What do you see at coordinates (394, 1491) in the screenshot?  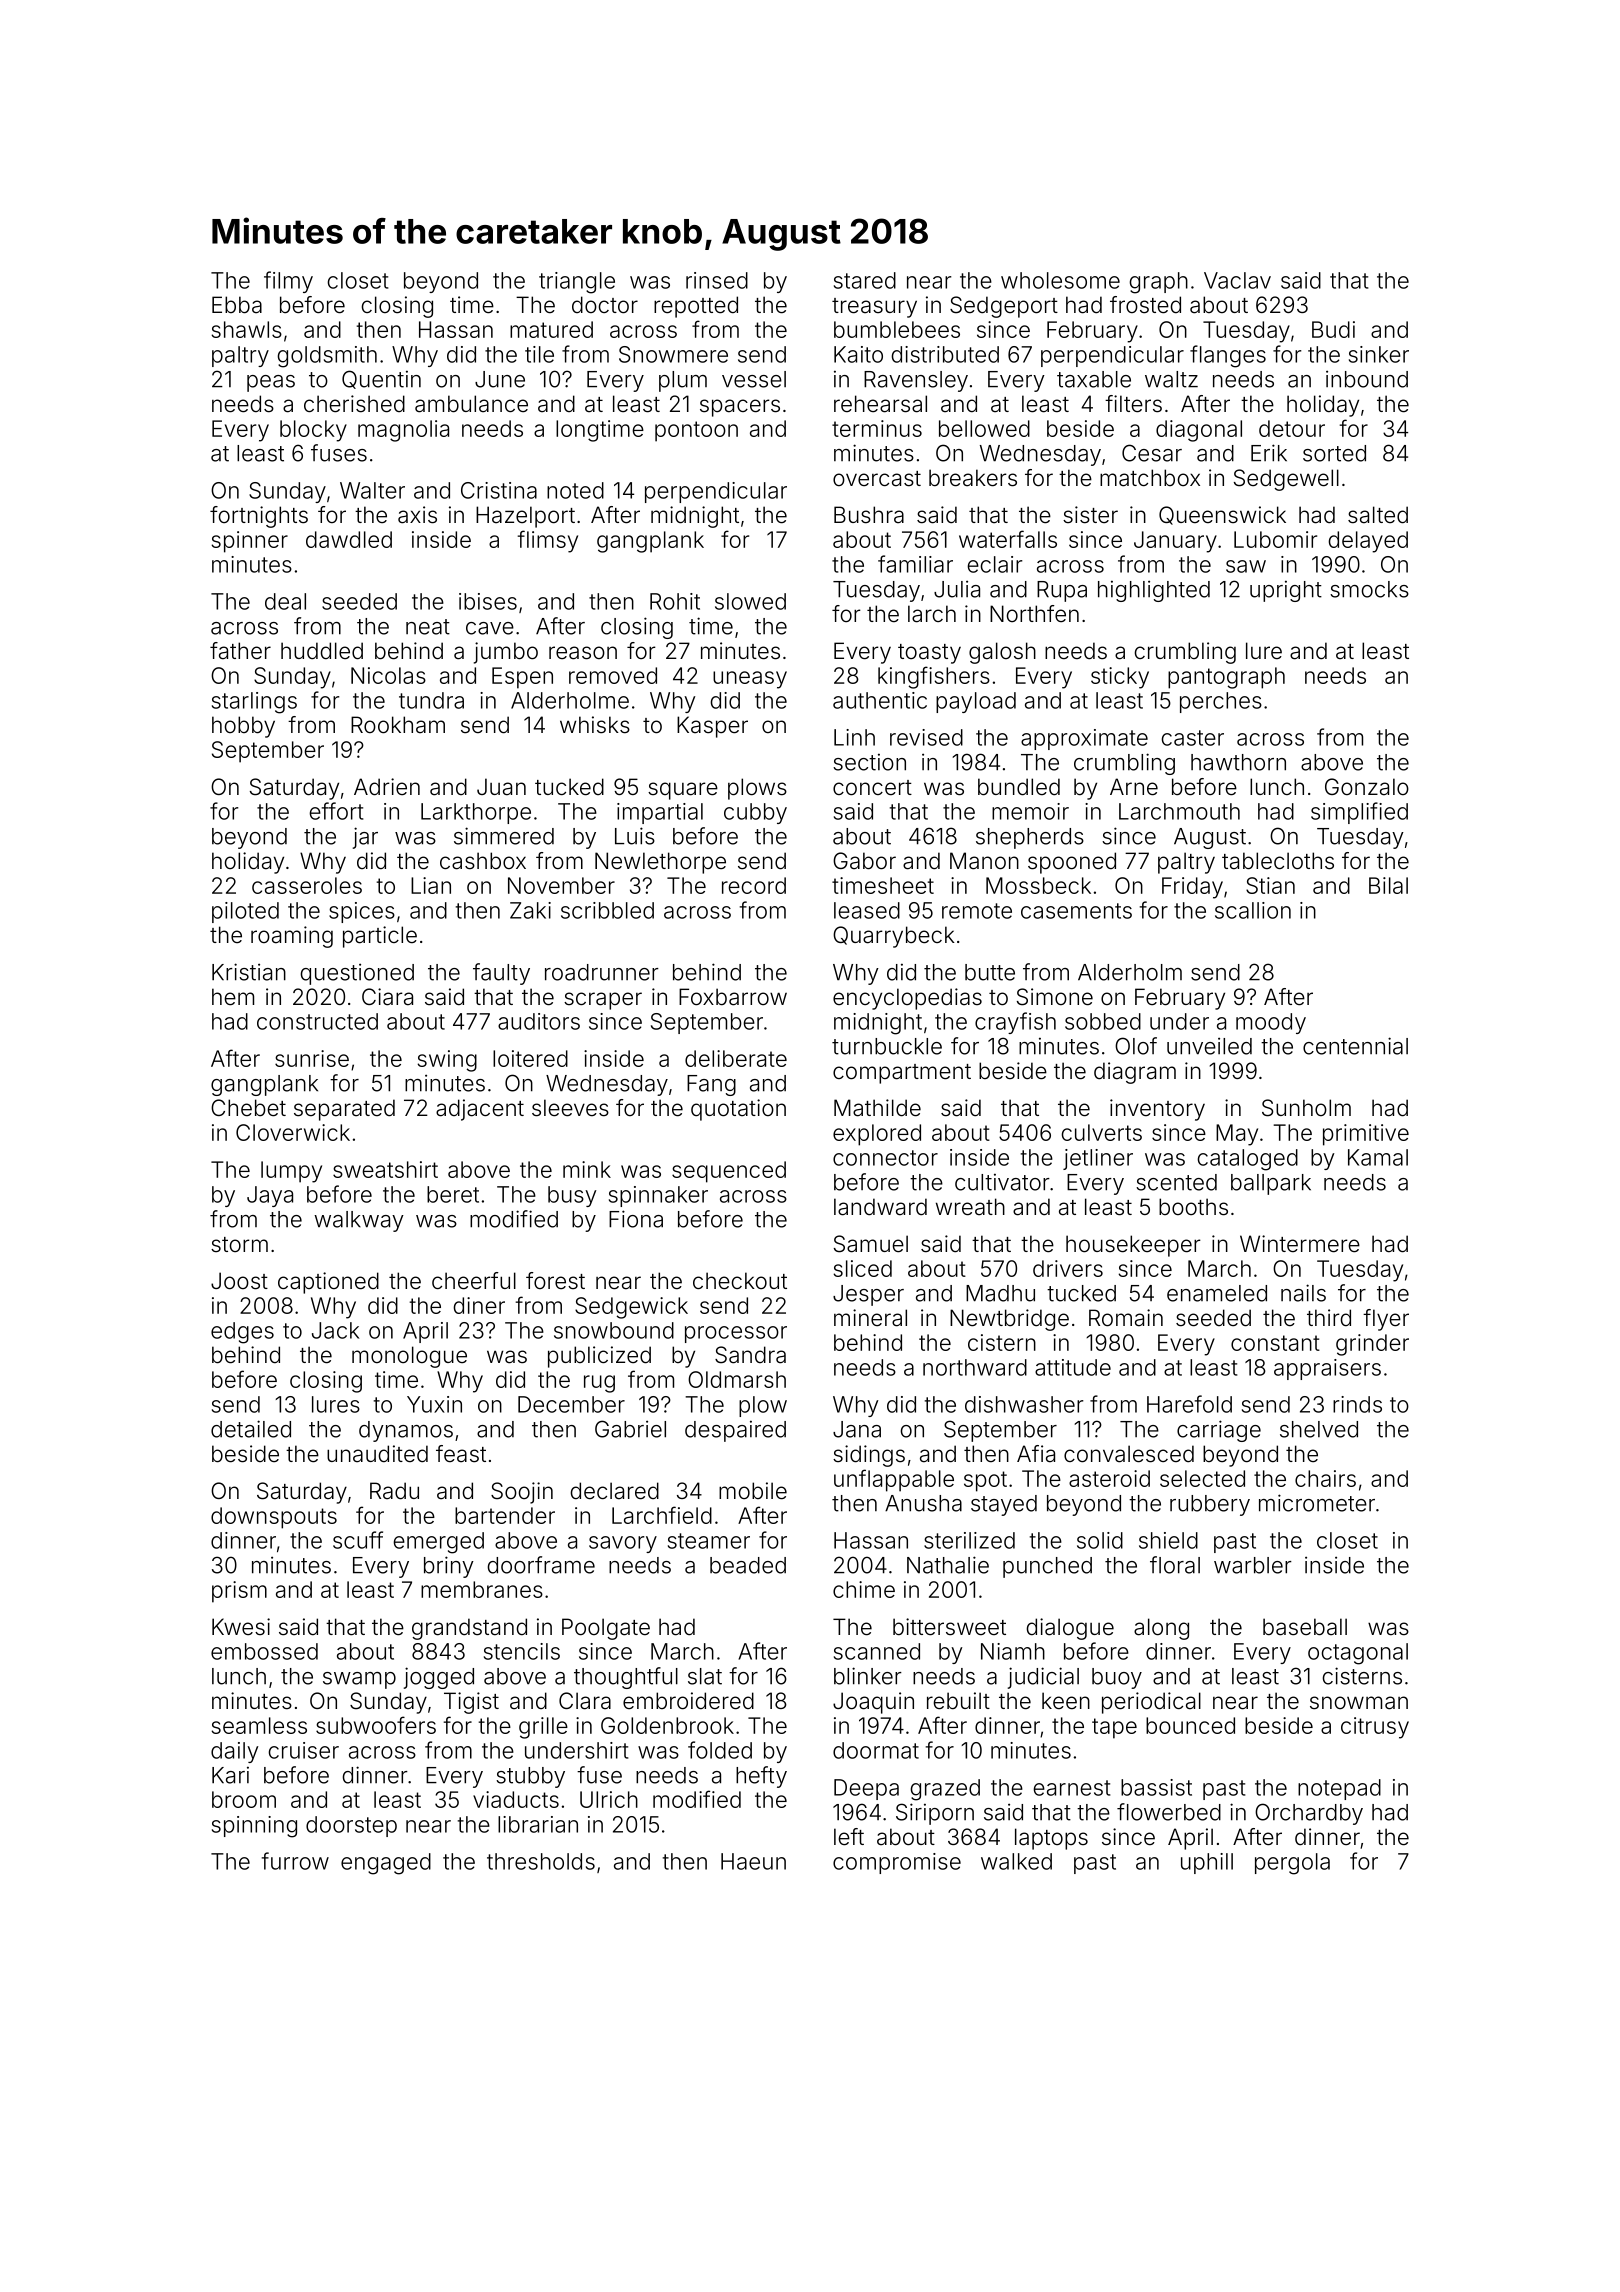 I see `Radu` at bounding box center [394, 1491].
